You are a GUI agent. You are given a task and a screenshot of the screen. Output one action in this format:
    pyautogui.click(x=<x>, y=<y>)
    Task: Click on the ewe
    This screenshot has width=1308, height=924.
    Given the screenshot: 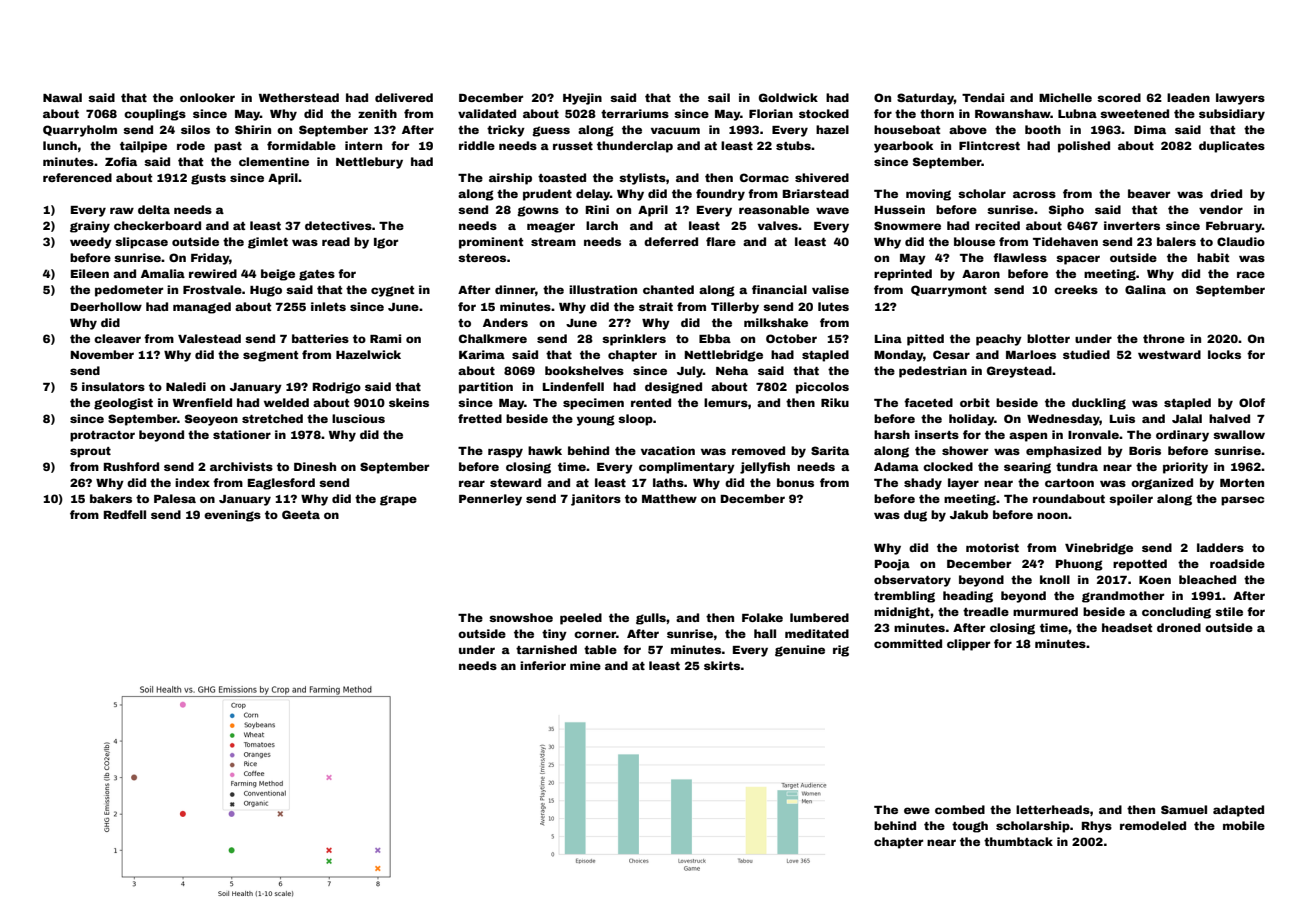 What is the action you would take?
    pyautogui.click(x=917, y=810)
